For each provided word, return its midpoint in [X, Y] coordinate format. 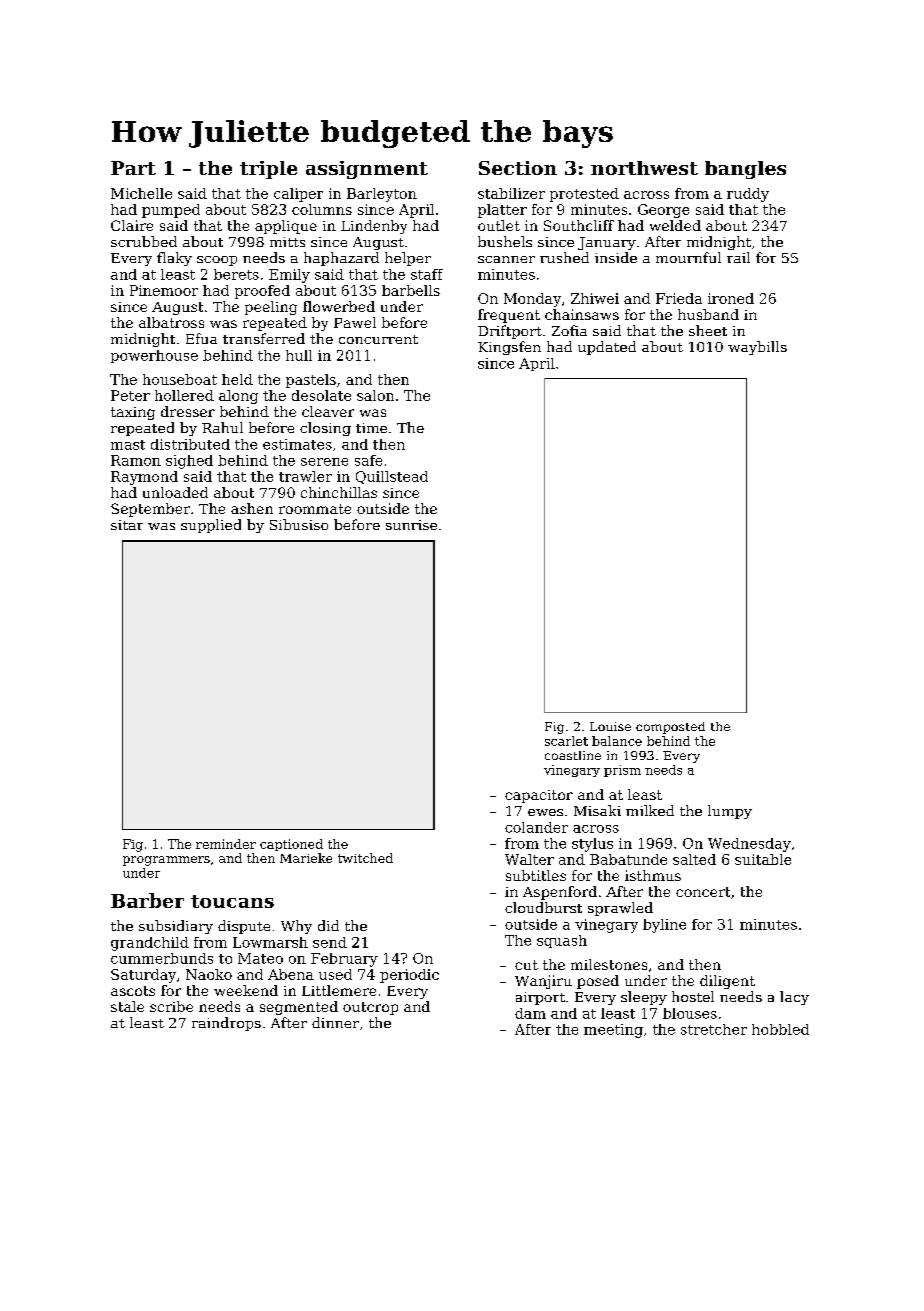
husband [708, 314]
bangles [745, 170]
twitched [365, 858]
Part [133, 168]
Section [518, 168]
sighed [189, 462]
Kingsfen [509, 348]
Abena [291, 974]
